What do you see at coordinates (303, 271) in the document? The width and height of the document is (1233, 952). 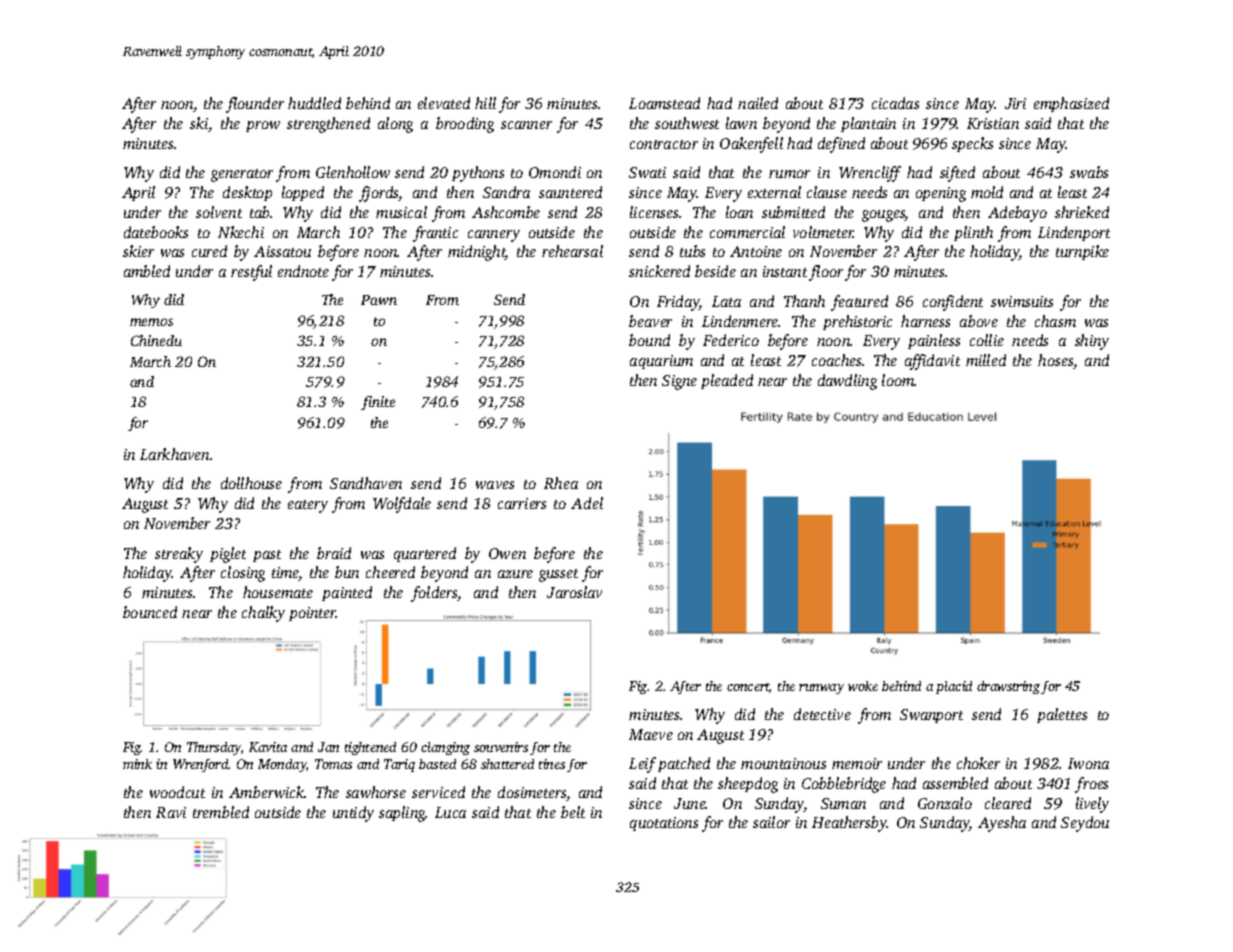 I see `endnote` at bounding box center [303, 271].
